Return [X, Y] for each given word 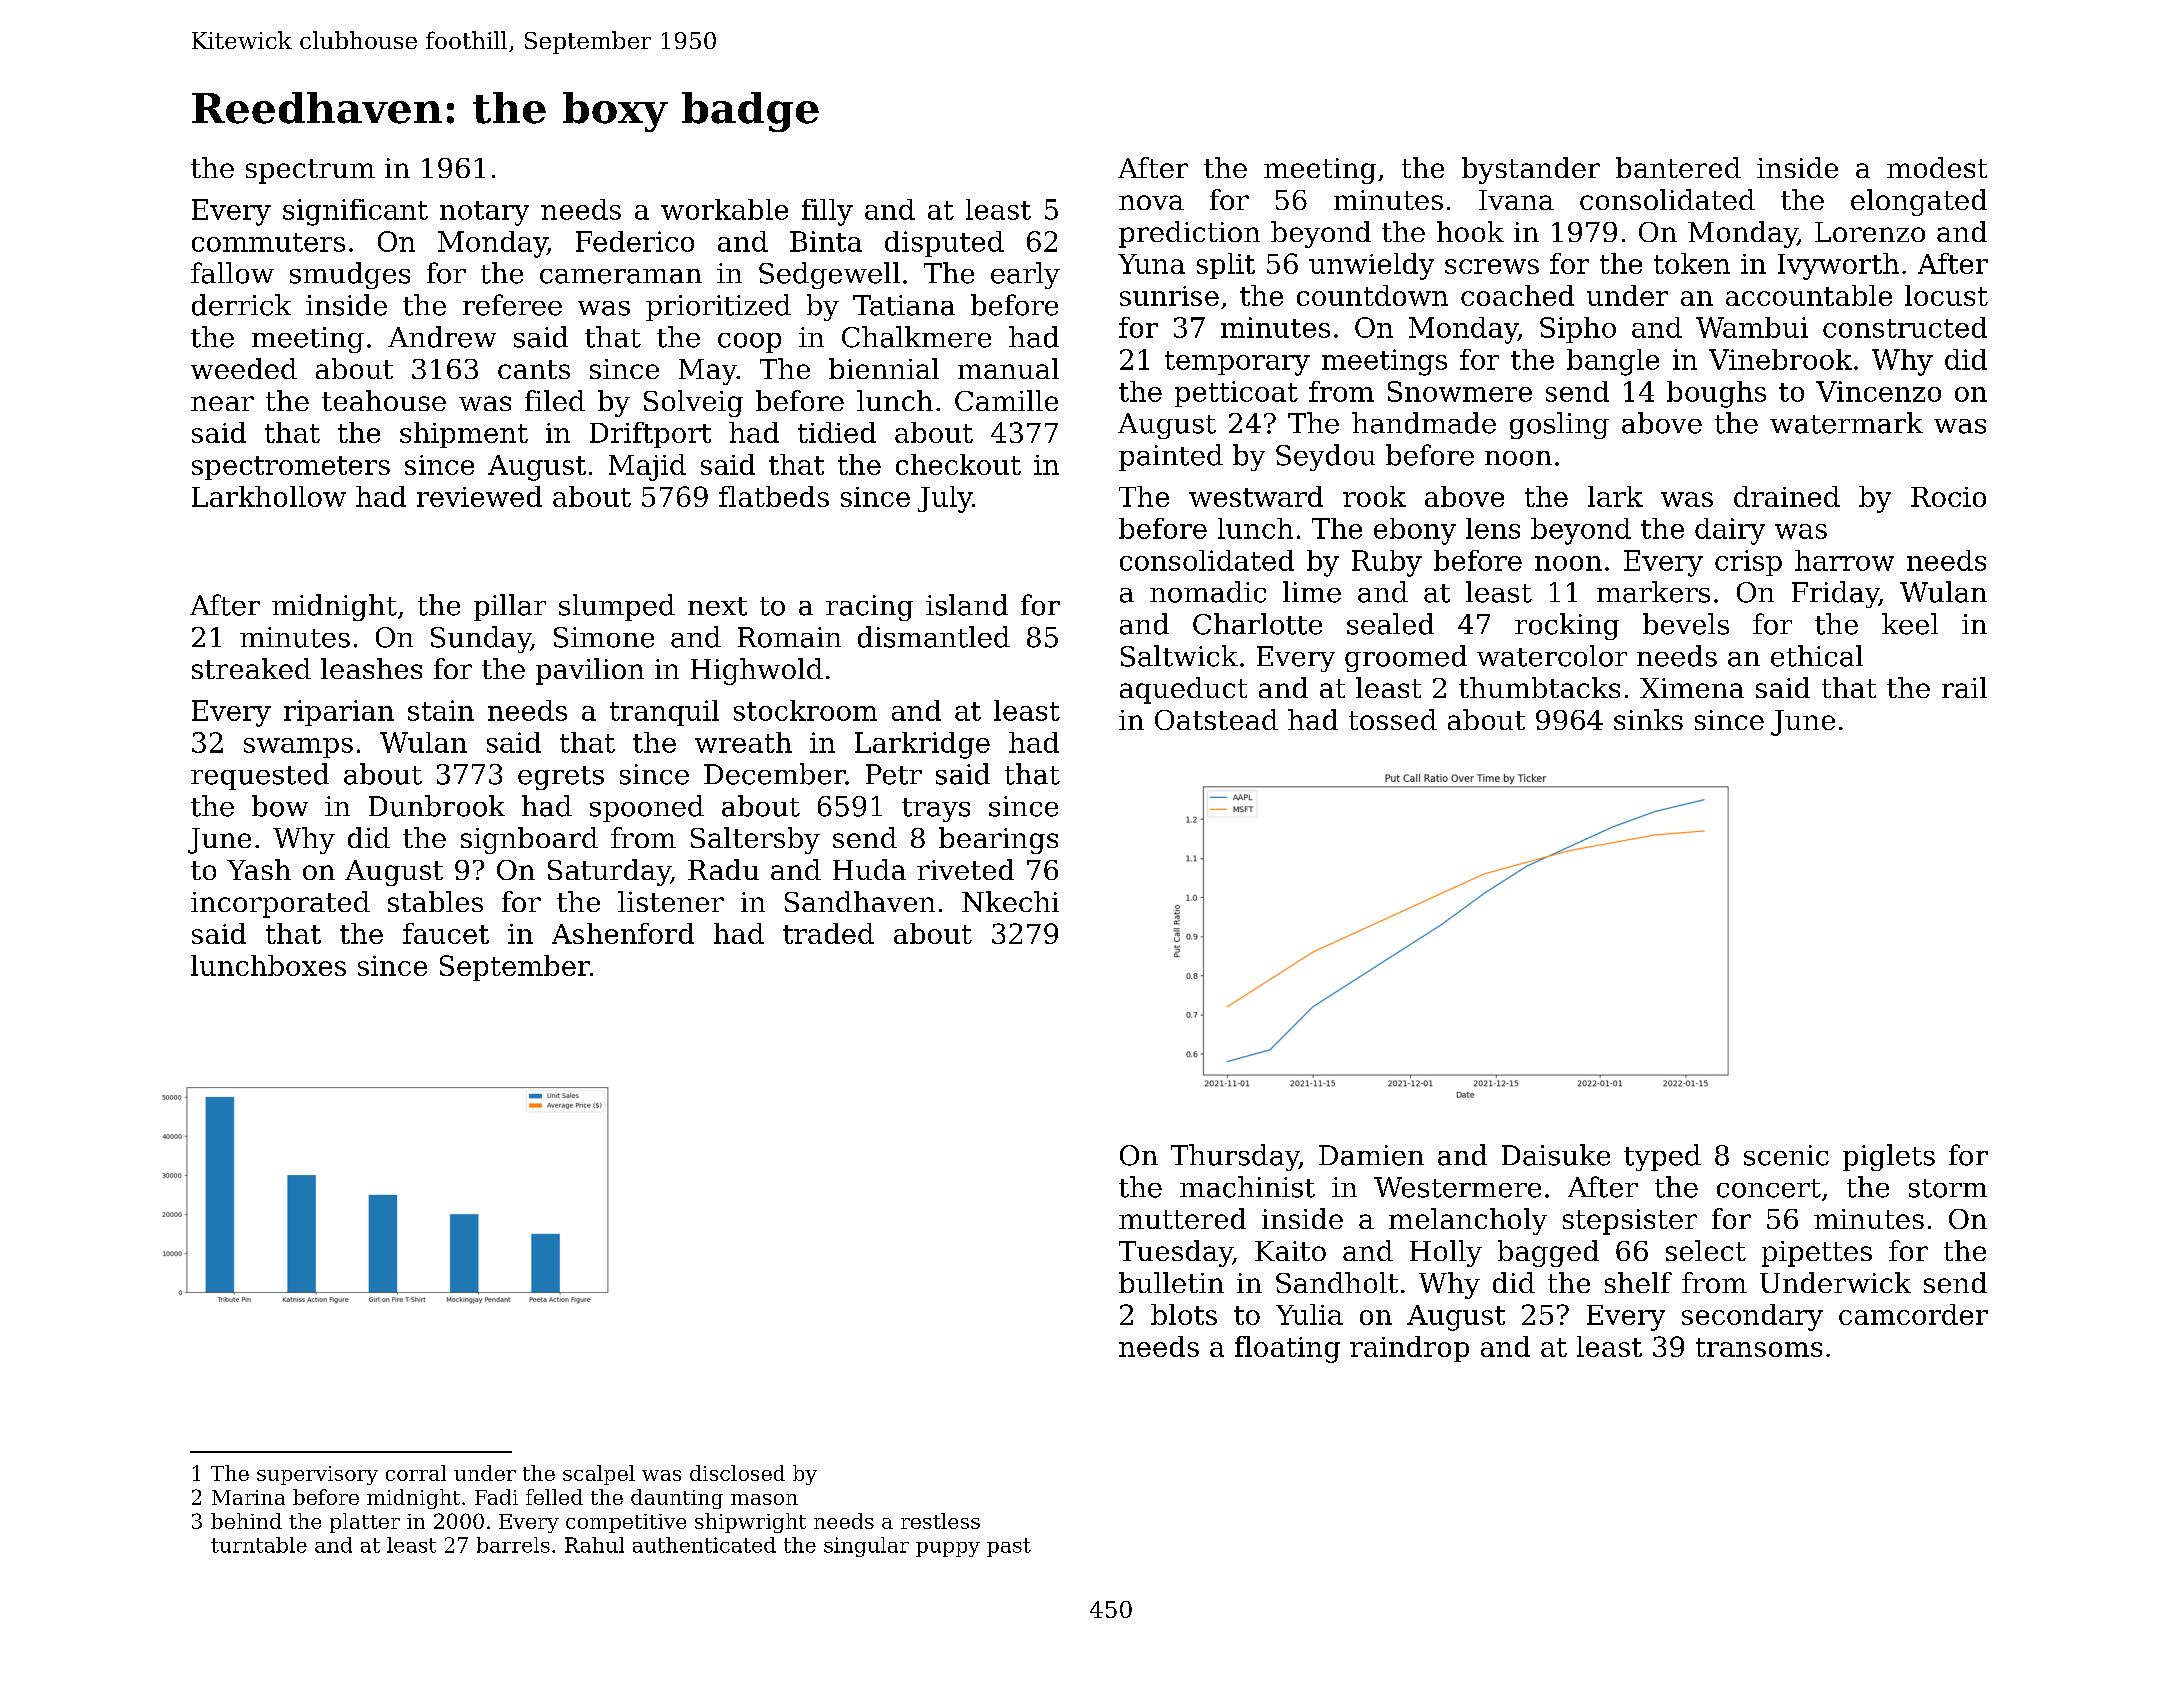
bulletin [1171, 1282]
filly [827, 212]
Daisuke [1556, 1155]
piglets [1889, 1157]
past [1009, 1547]
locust [1946, 295]
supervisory [317, 1475]
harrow [1844, 560]
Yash [259, 869]
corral [416, 1473]
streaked [251, 668]
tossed [1393, 719]
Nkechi [1010, 901]
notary [484, 213]
